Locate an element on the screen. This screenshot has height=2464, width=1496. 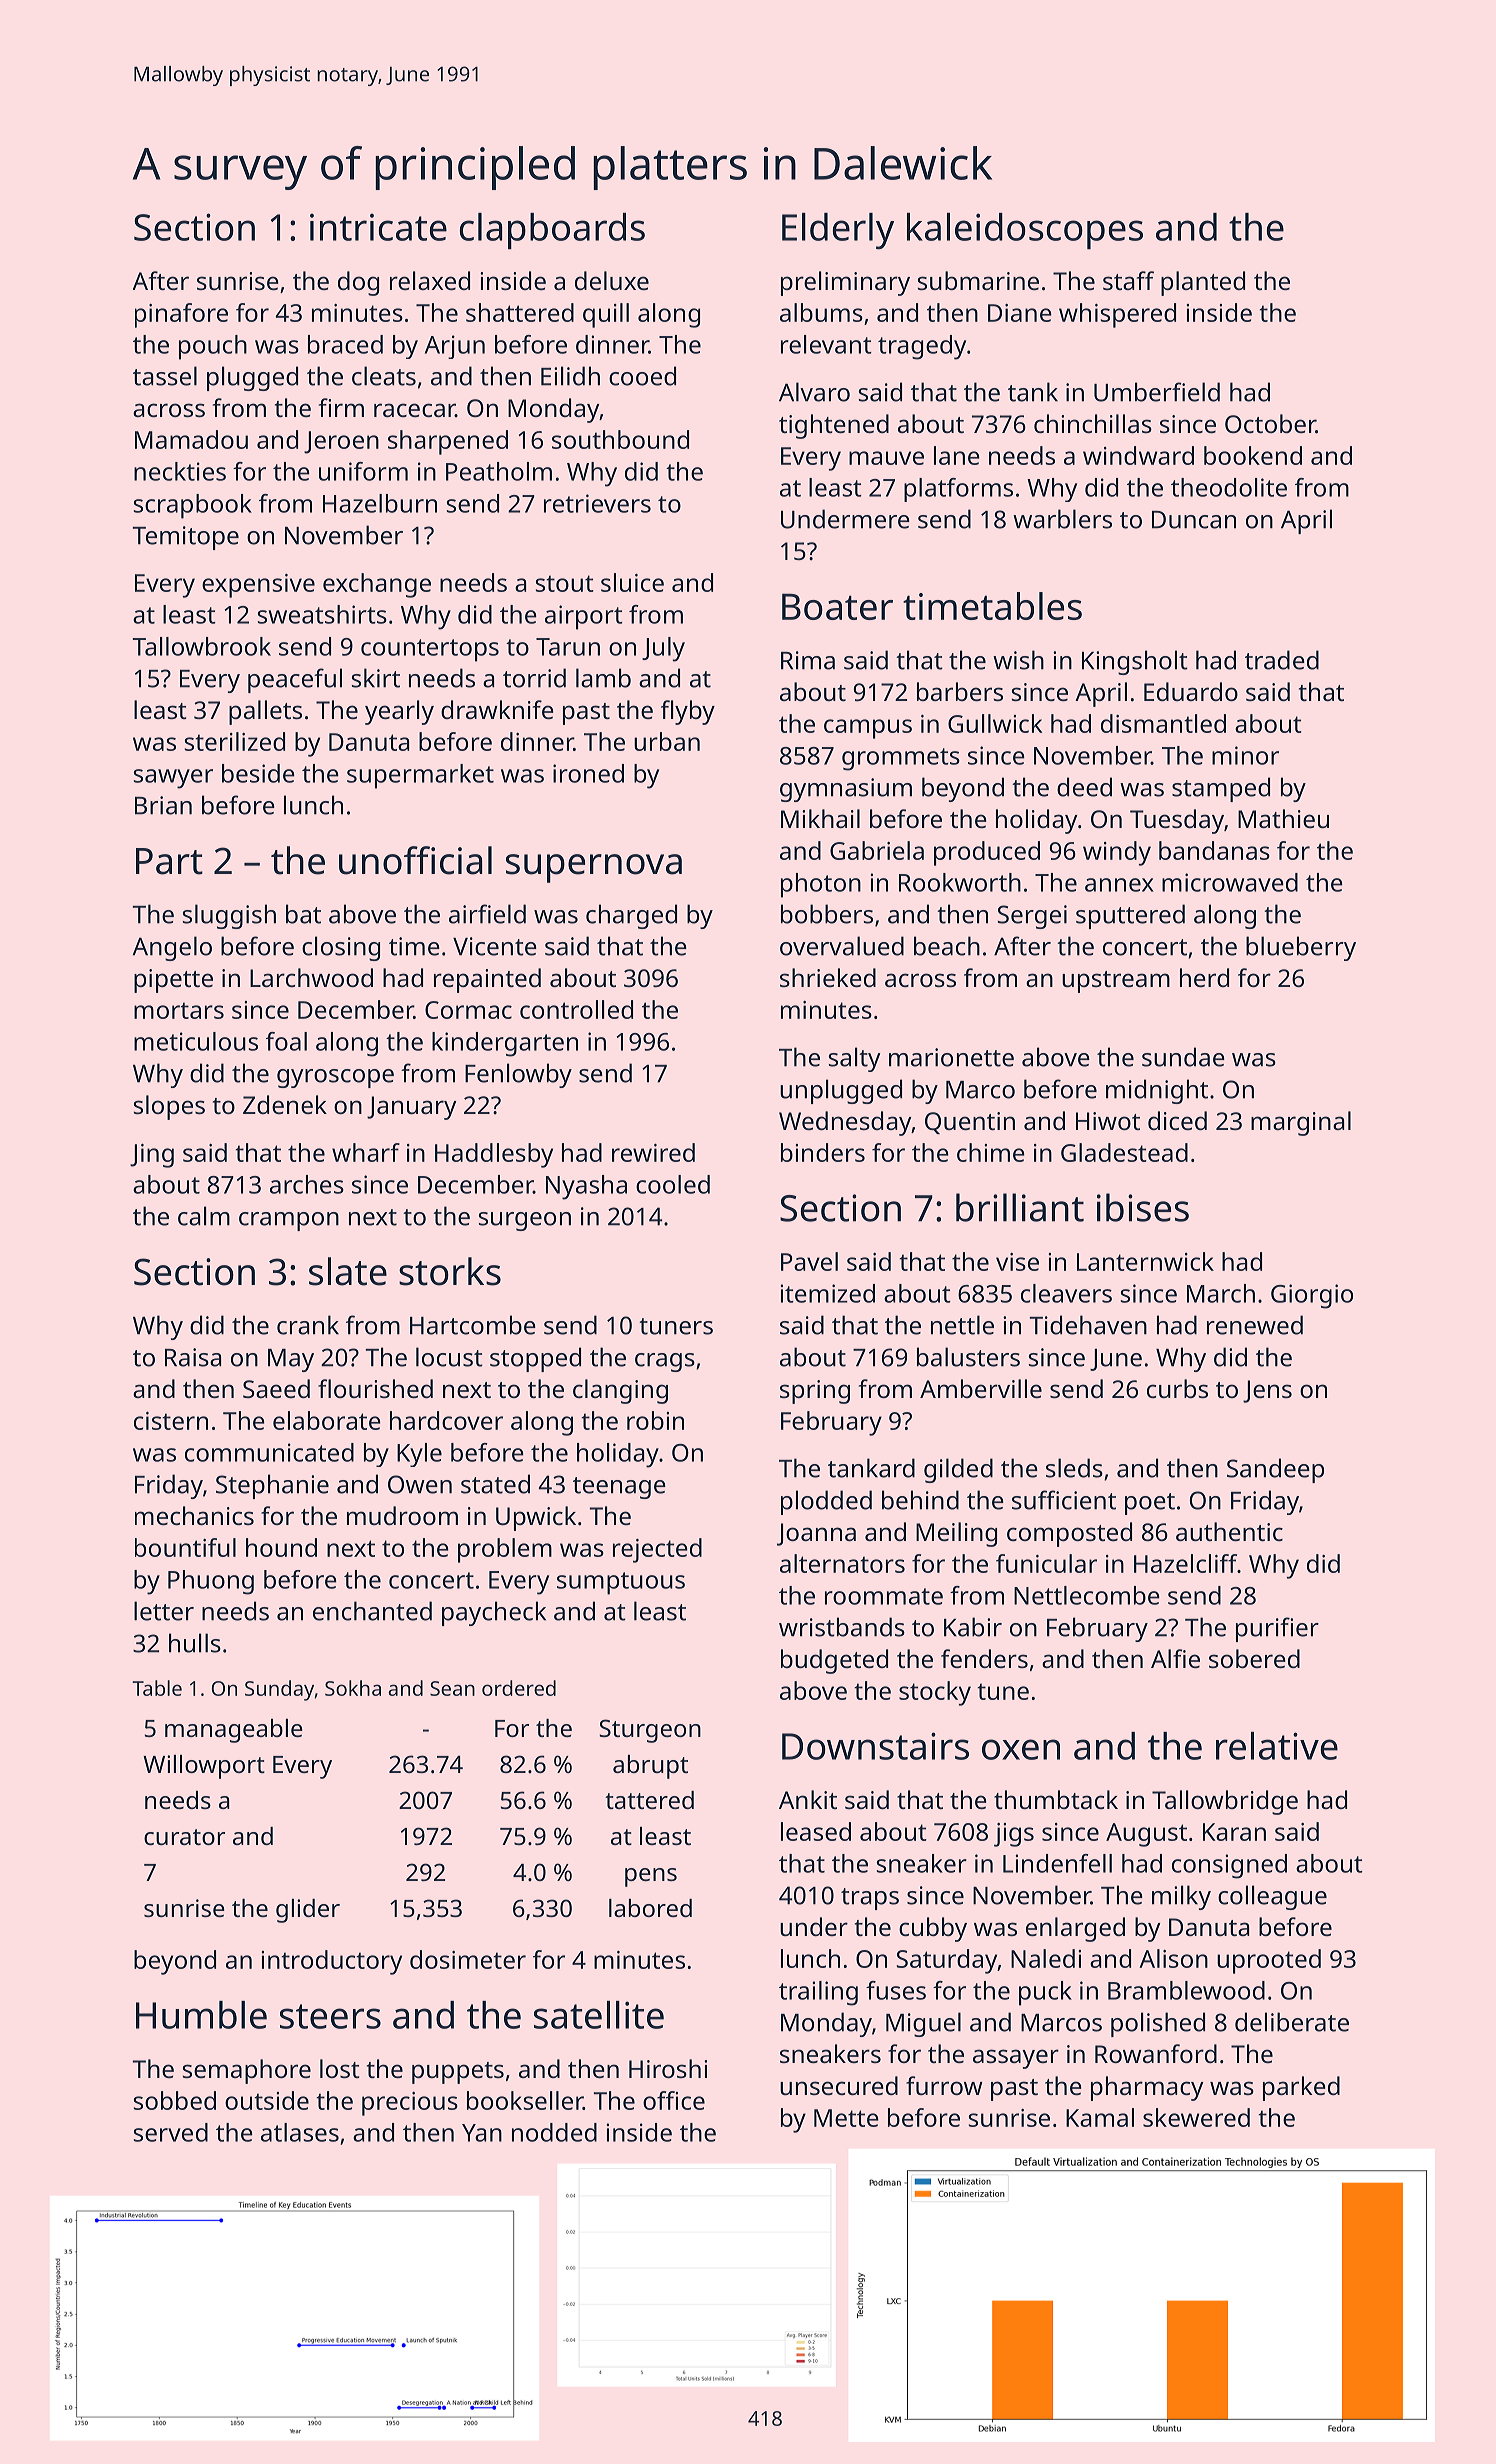
Elderly is located at coordinates (838, 231).
